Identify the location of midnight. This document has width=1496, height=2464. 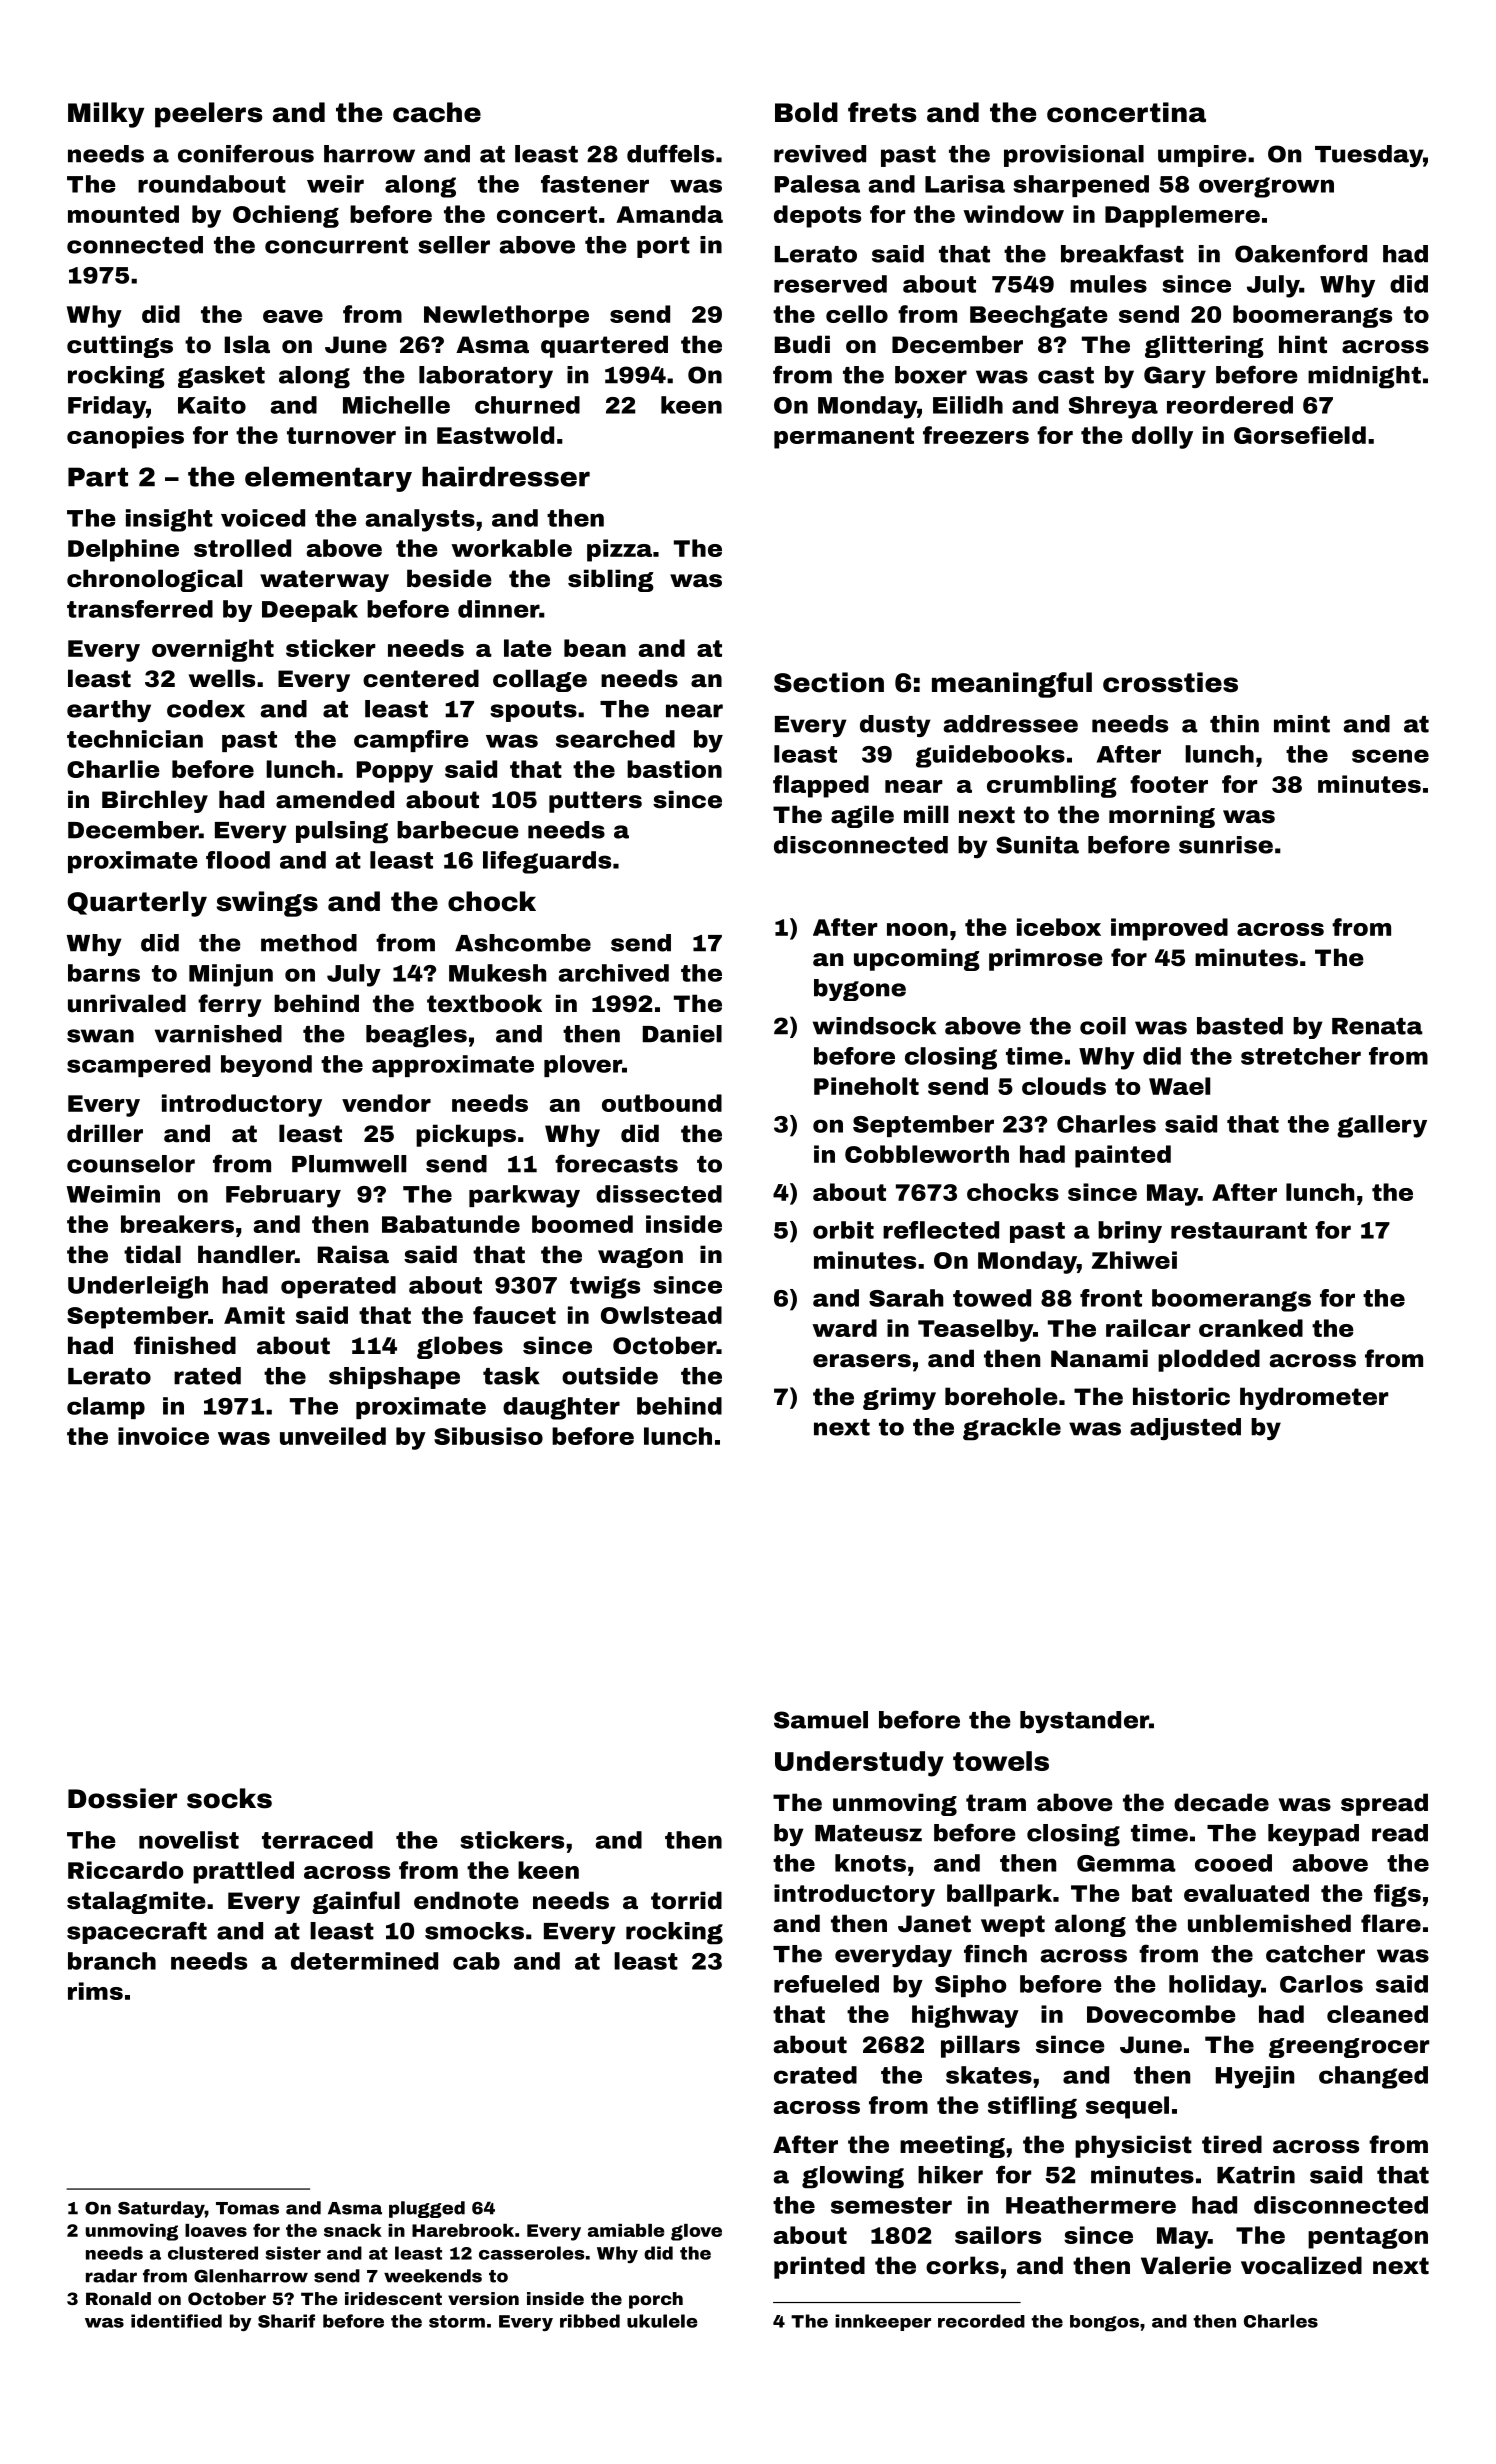
(1364, 377).
